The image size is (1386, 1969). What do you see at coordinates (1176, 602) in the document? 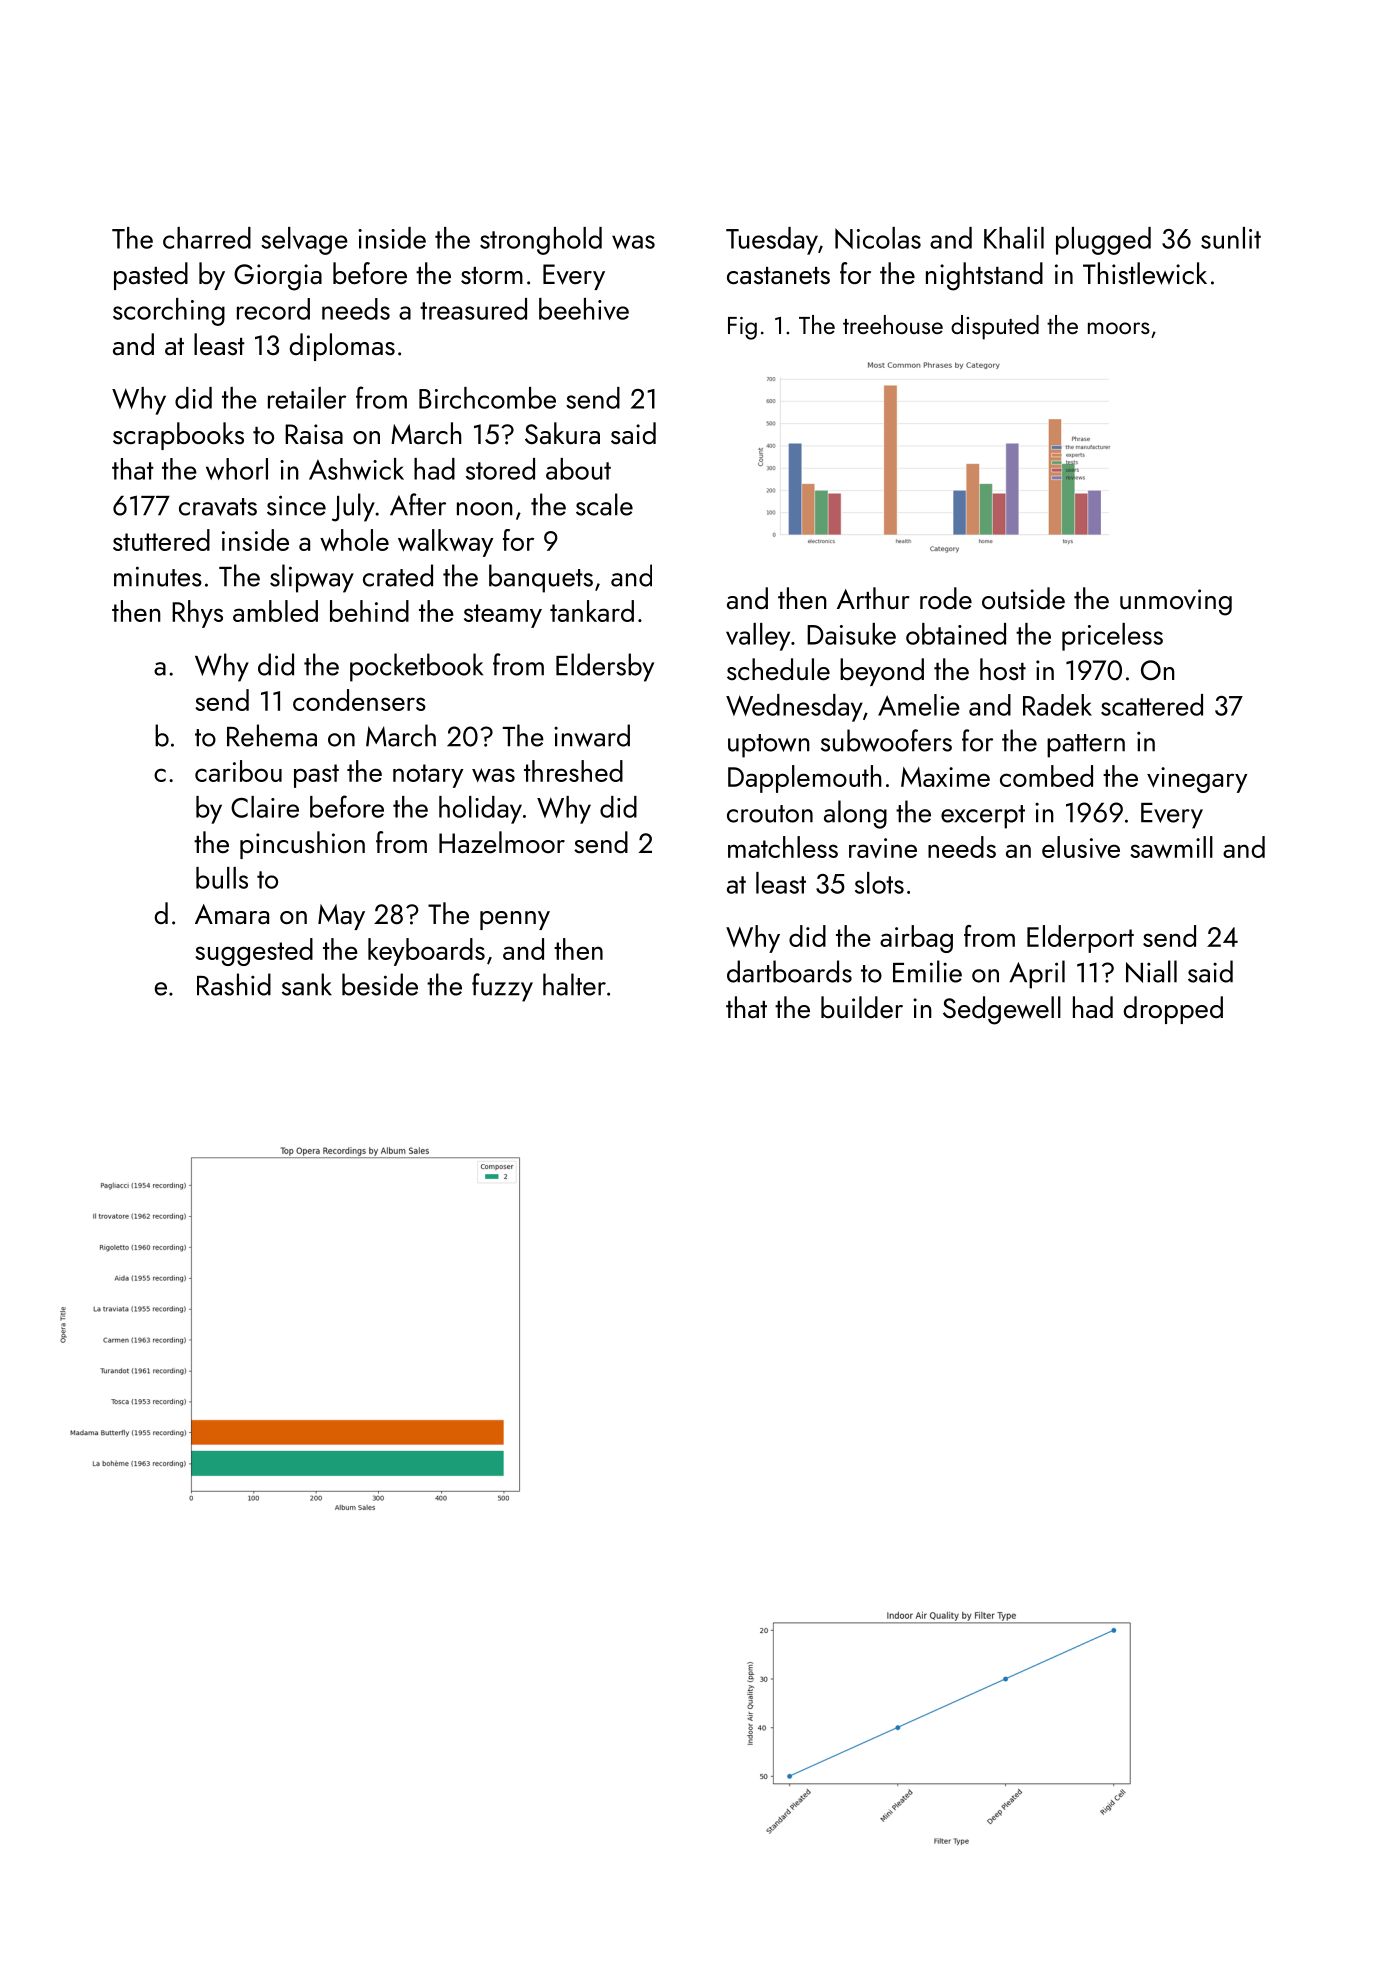
I see `unmoving` at bounding box center [1176, 602].
